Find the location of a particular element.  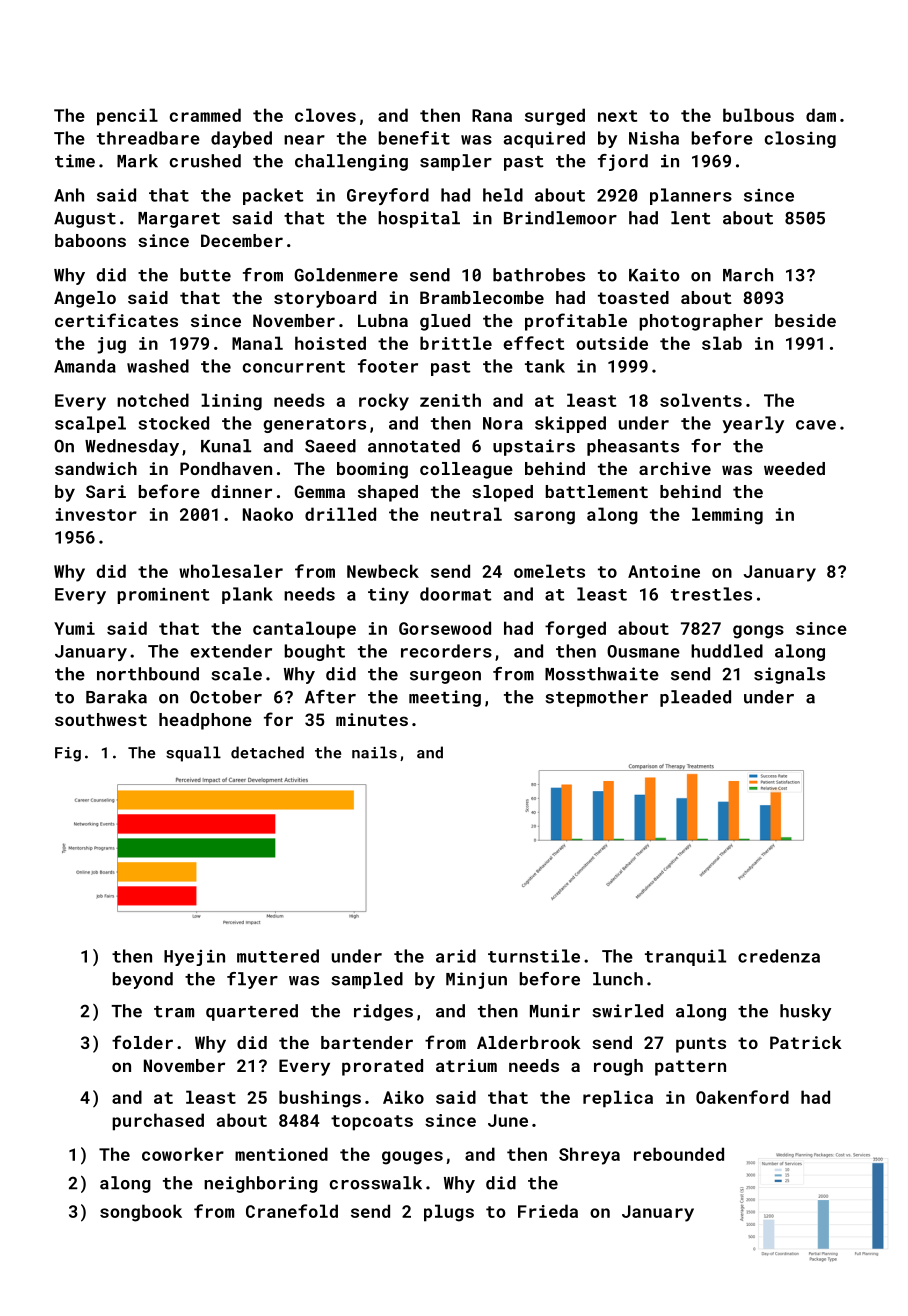

omelets is located at coordinates (549, 571).
